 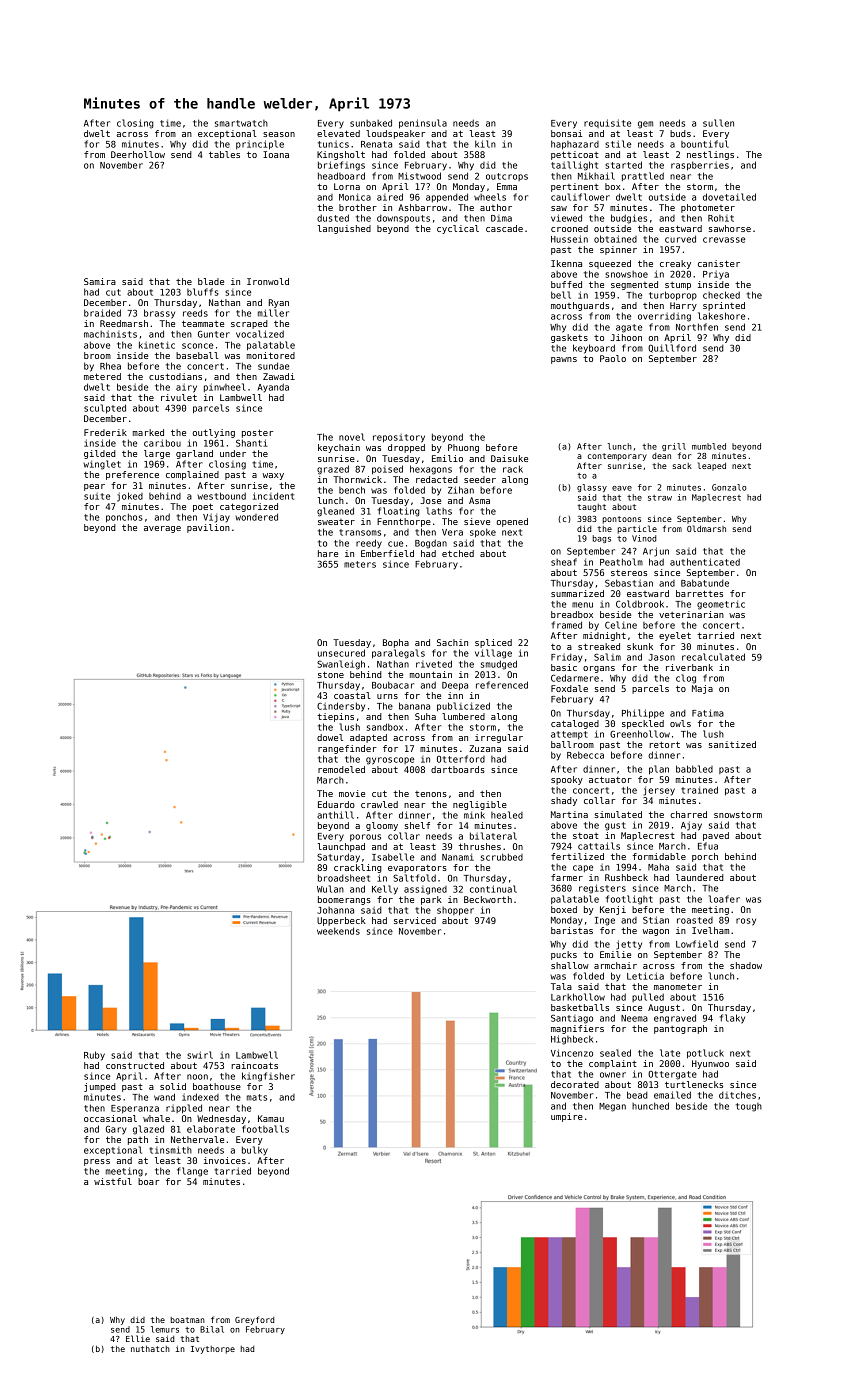 I want to click on Greyford, so click(x=254, y=1320).
